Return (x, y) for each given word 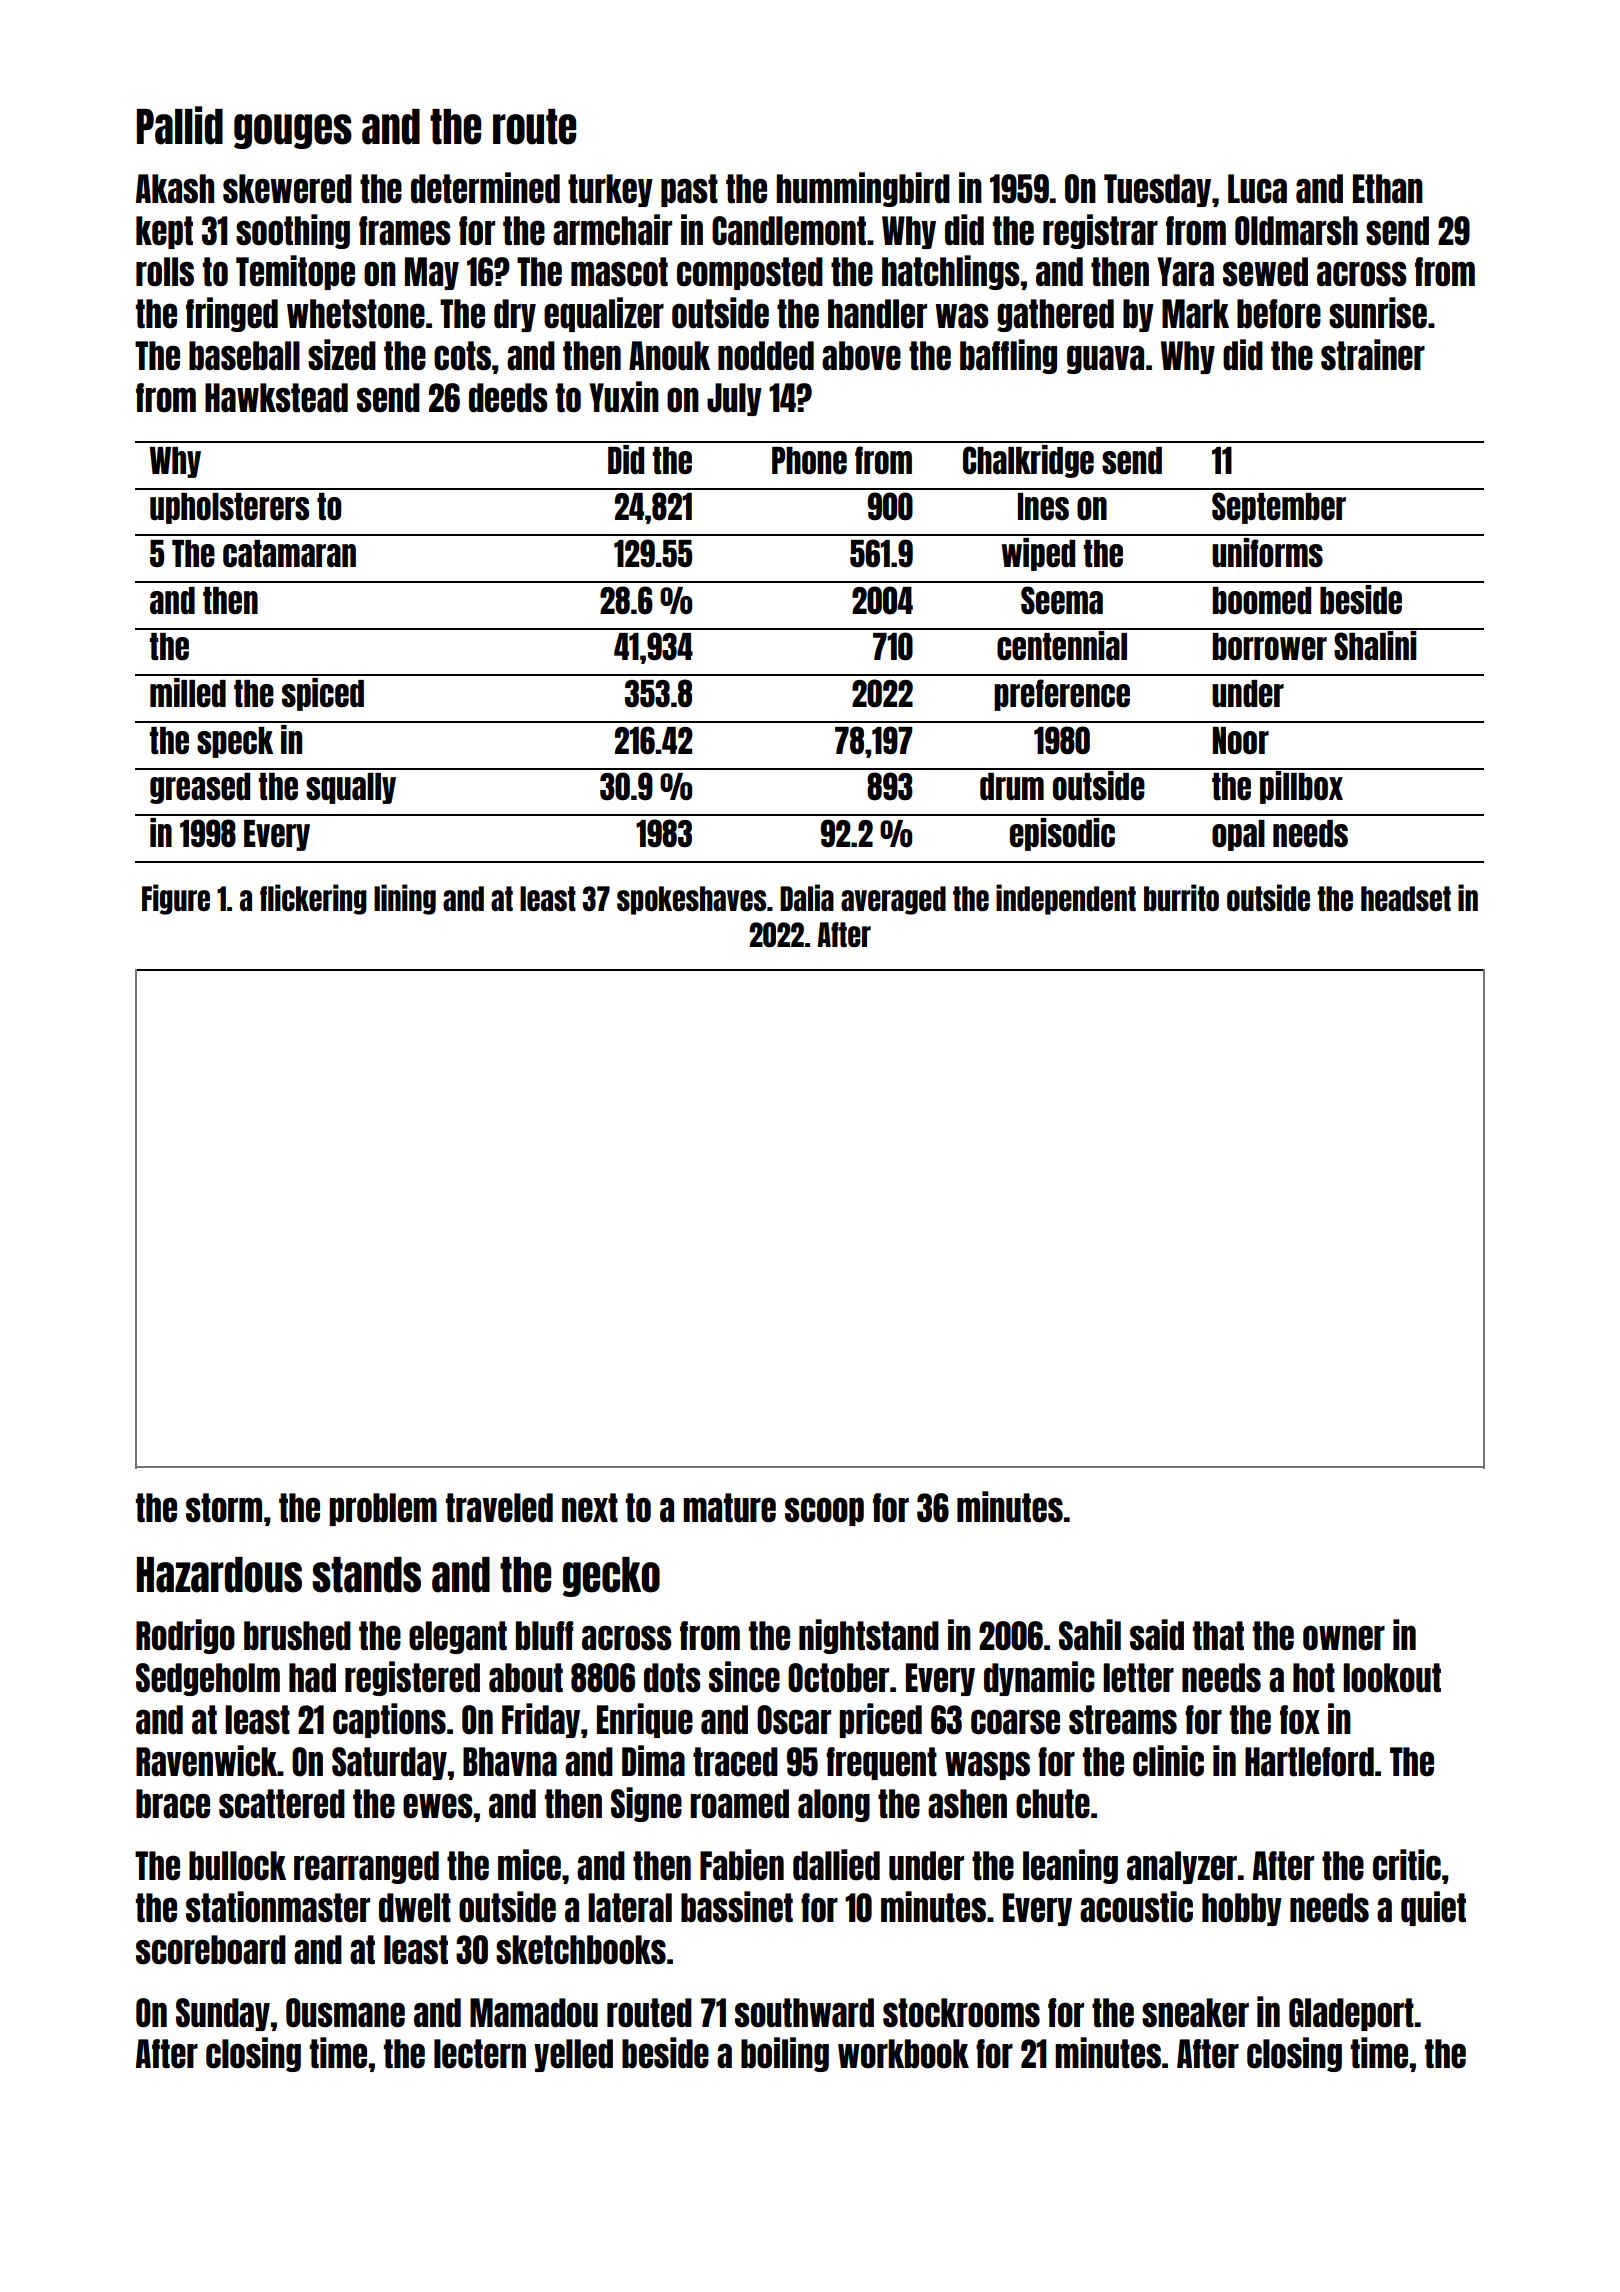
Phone (809, 461)
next (590, 1508)
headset (1406, 898)
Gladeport (1351, 2014)
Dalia (807, 897)
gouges (293, 131)
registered (412, 1678)
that (1218, 1636)
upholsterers (229, 508)
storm (224, 1508)
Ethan (1388, 189)
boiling (785, 2054)
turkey (610, 190)
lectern (480, 2054)
